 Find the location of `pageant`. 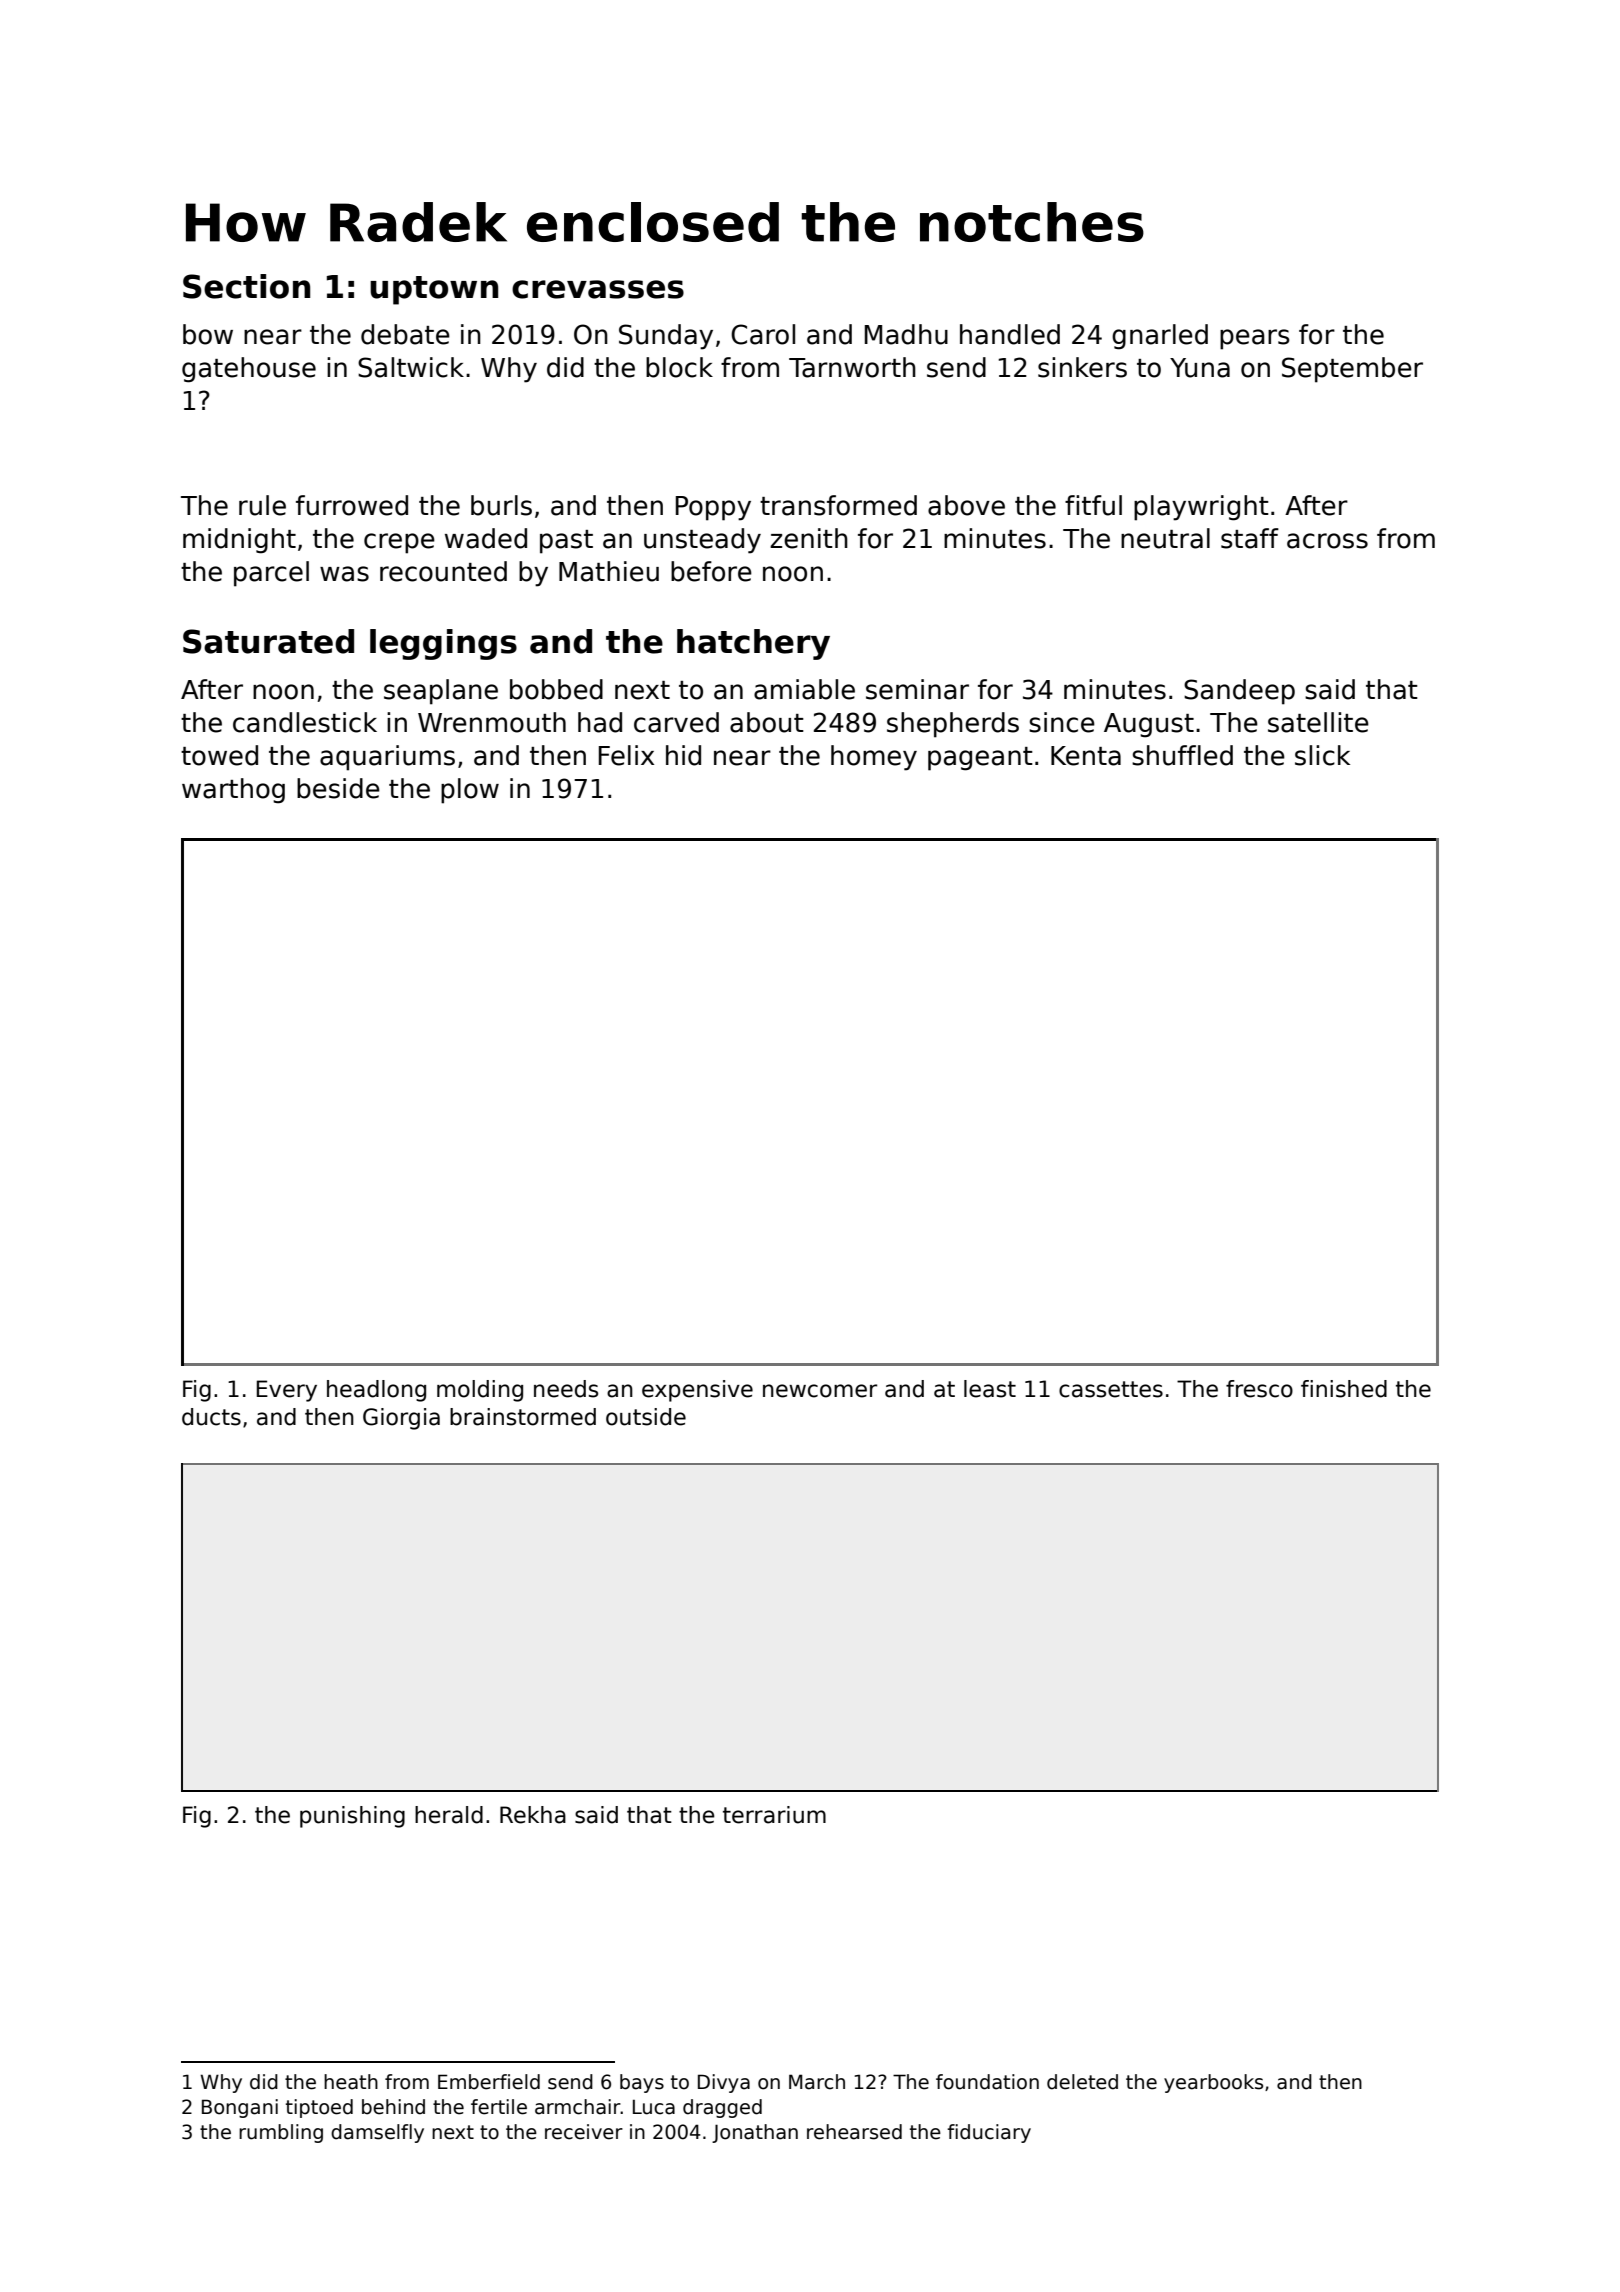

pageant is located at coordinates (980, 759).
